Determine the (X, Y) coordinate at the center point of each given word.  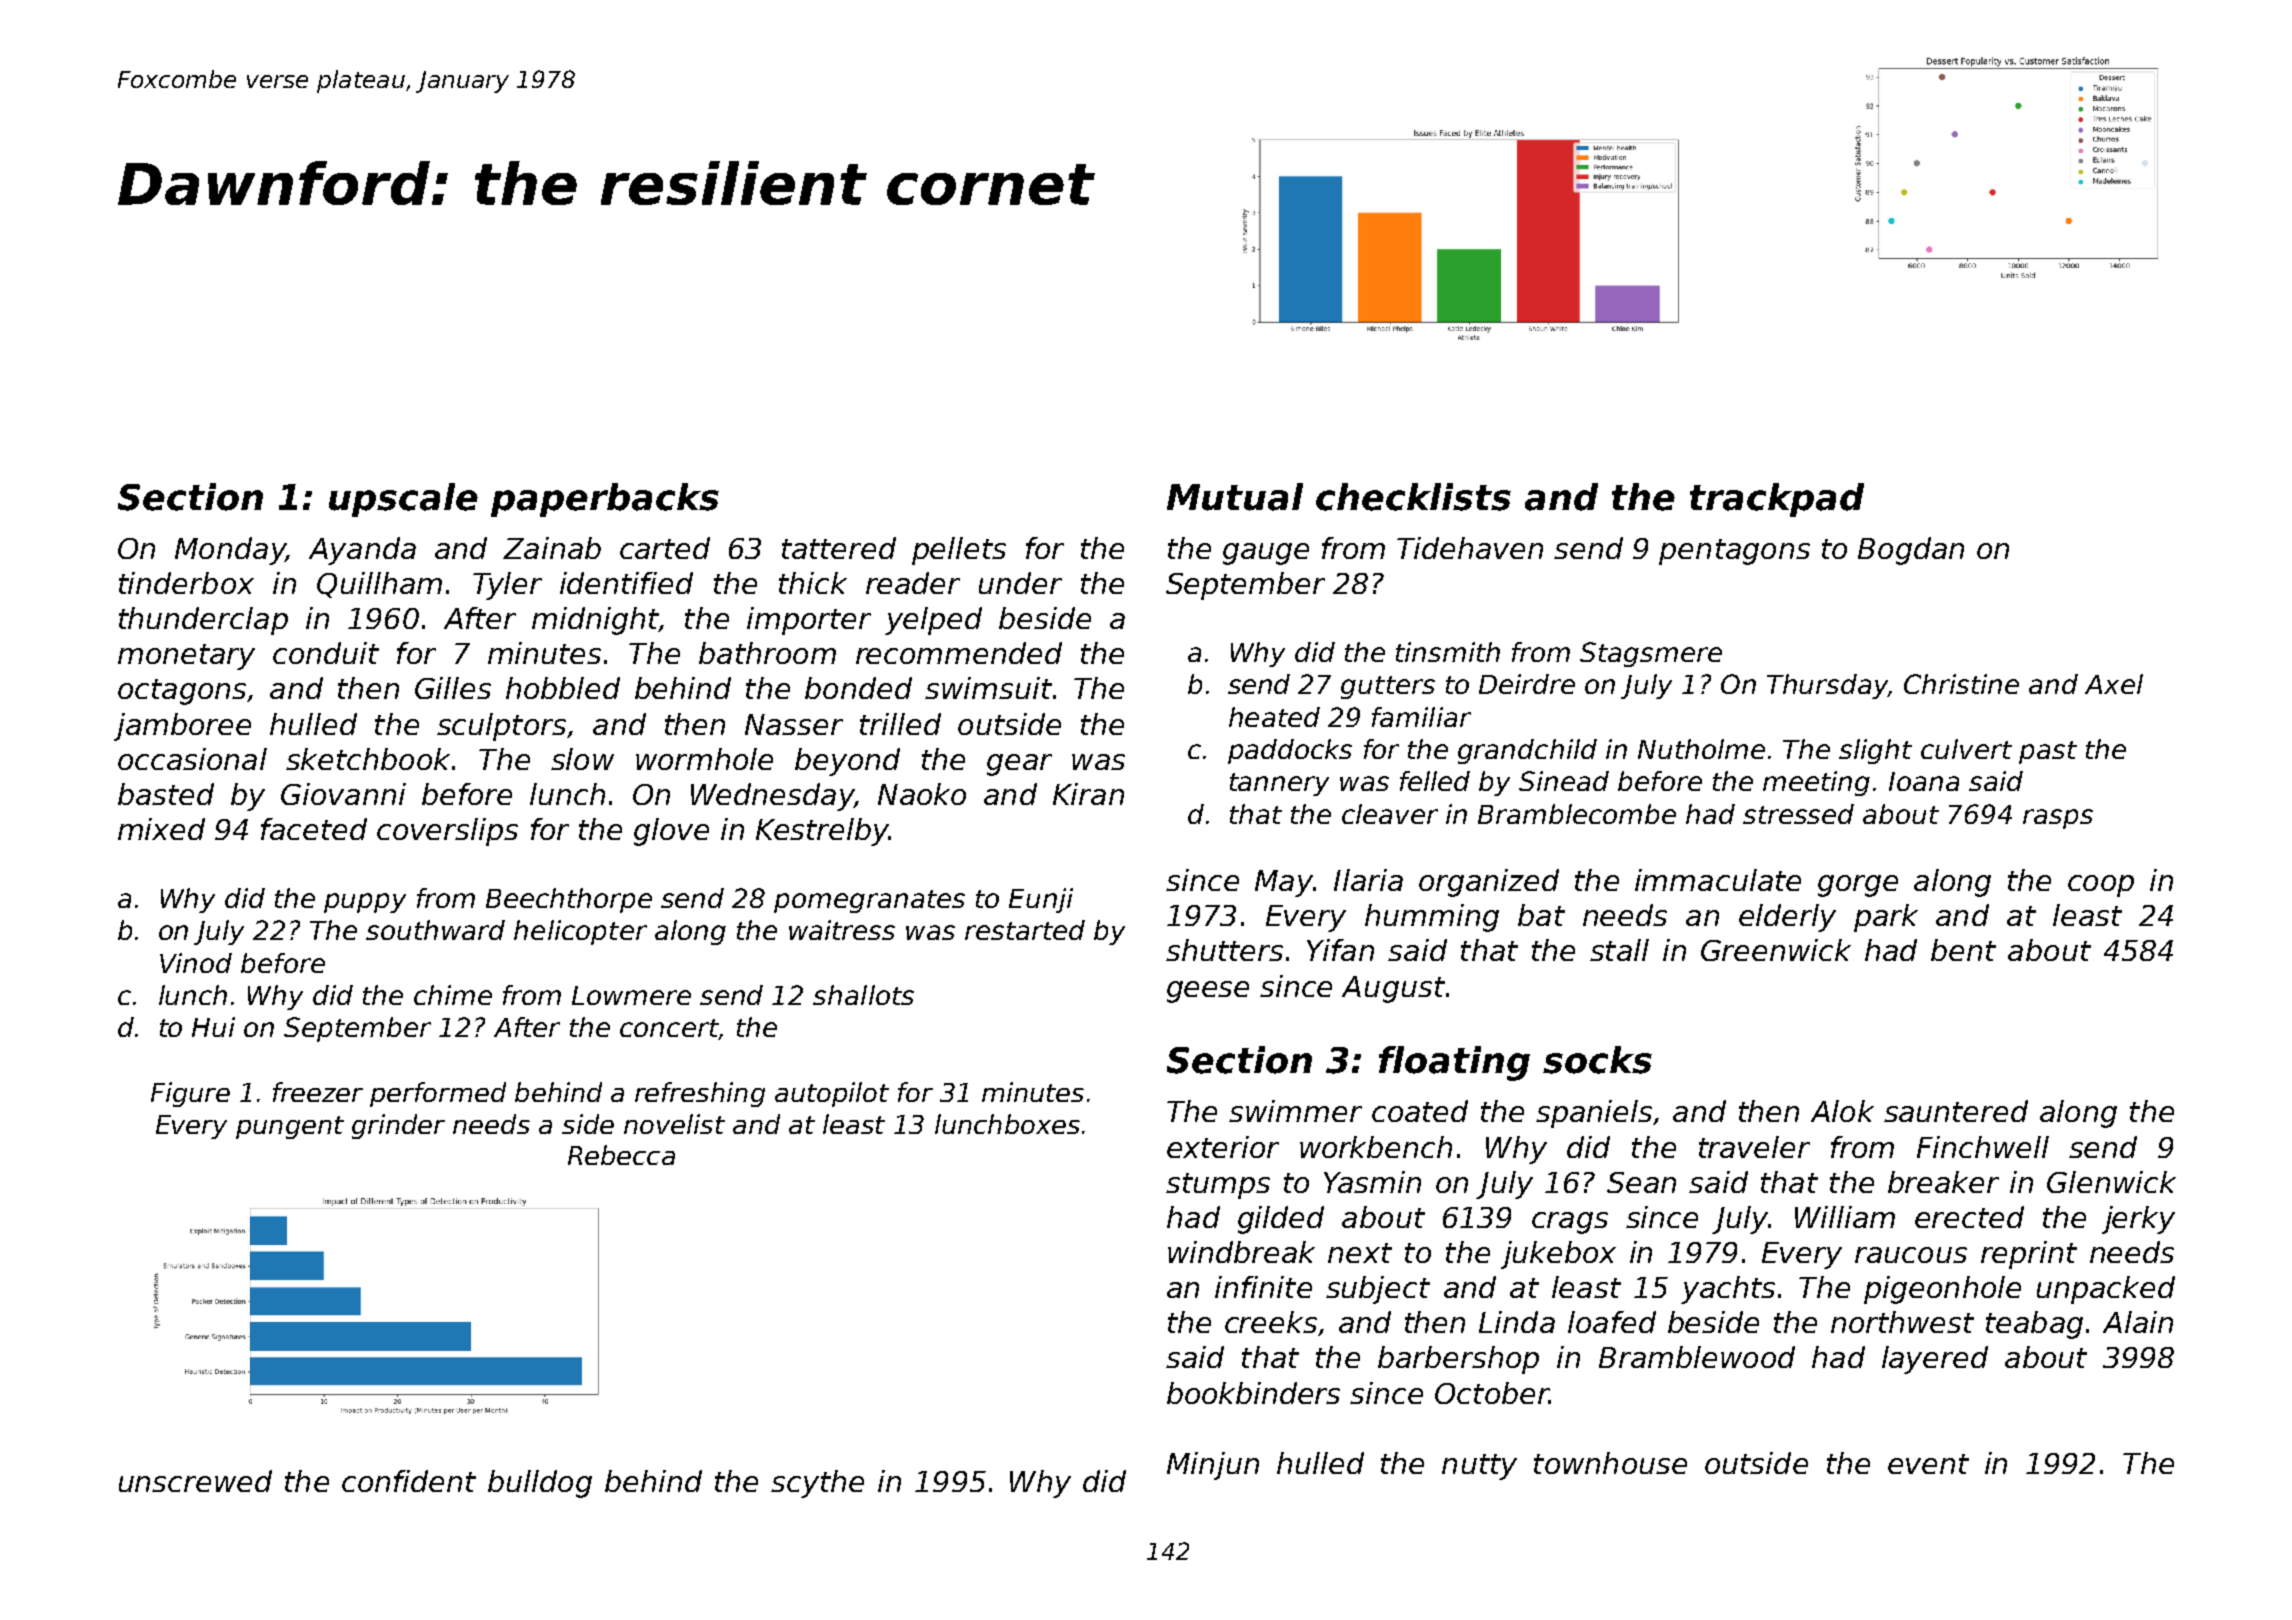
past (2048, 752)
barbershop (1458, 1360)
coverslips (447, 832)
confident (409, 1481)
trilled (900, 724)
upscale (403, 500)
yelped (933, 621)
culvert (1966, 749)
